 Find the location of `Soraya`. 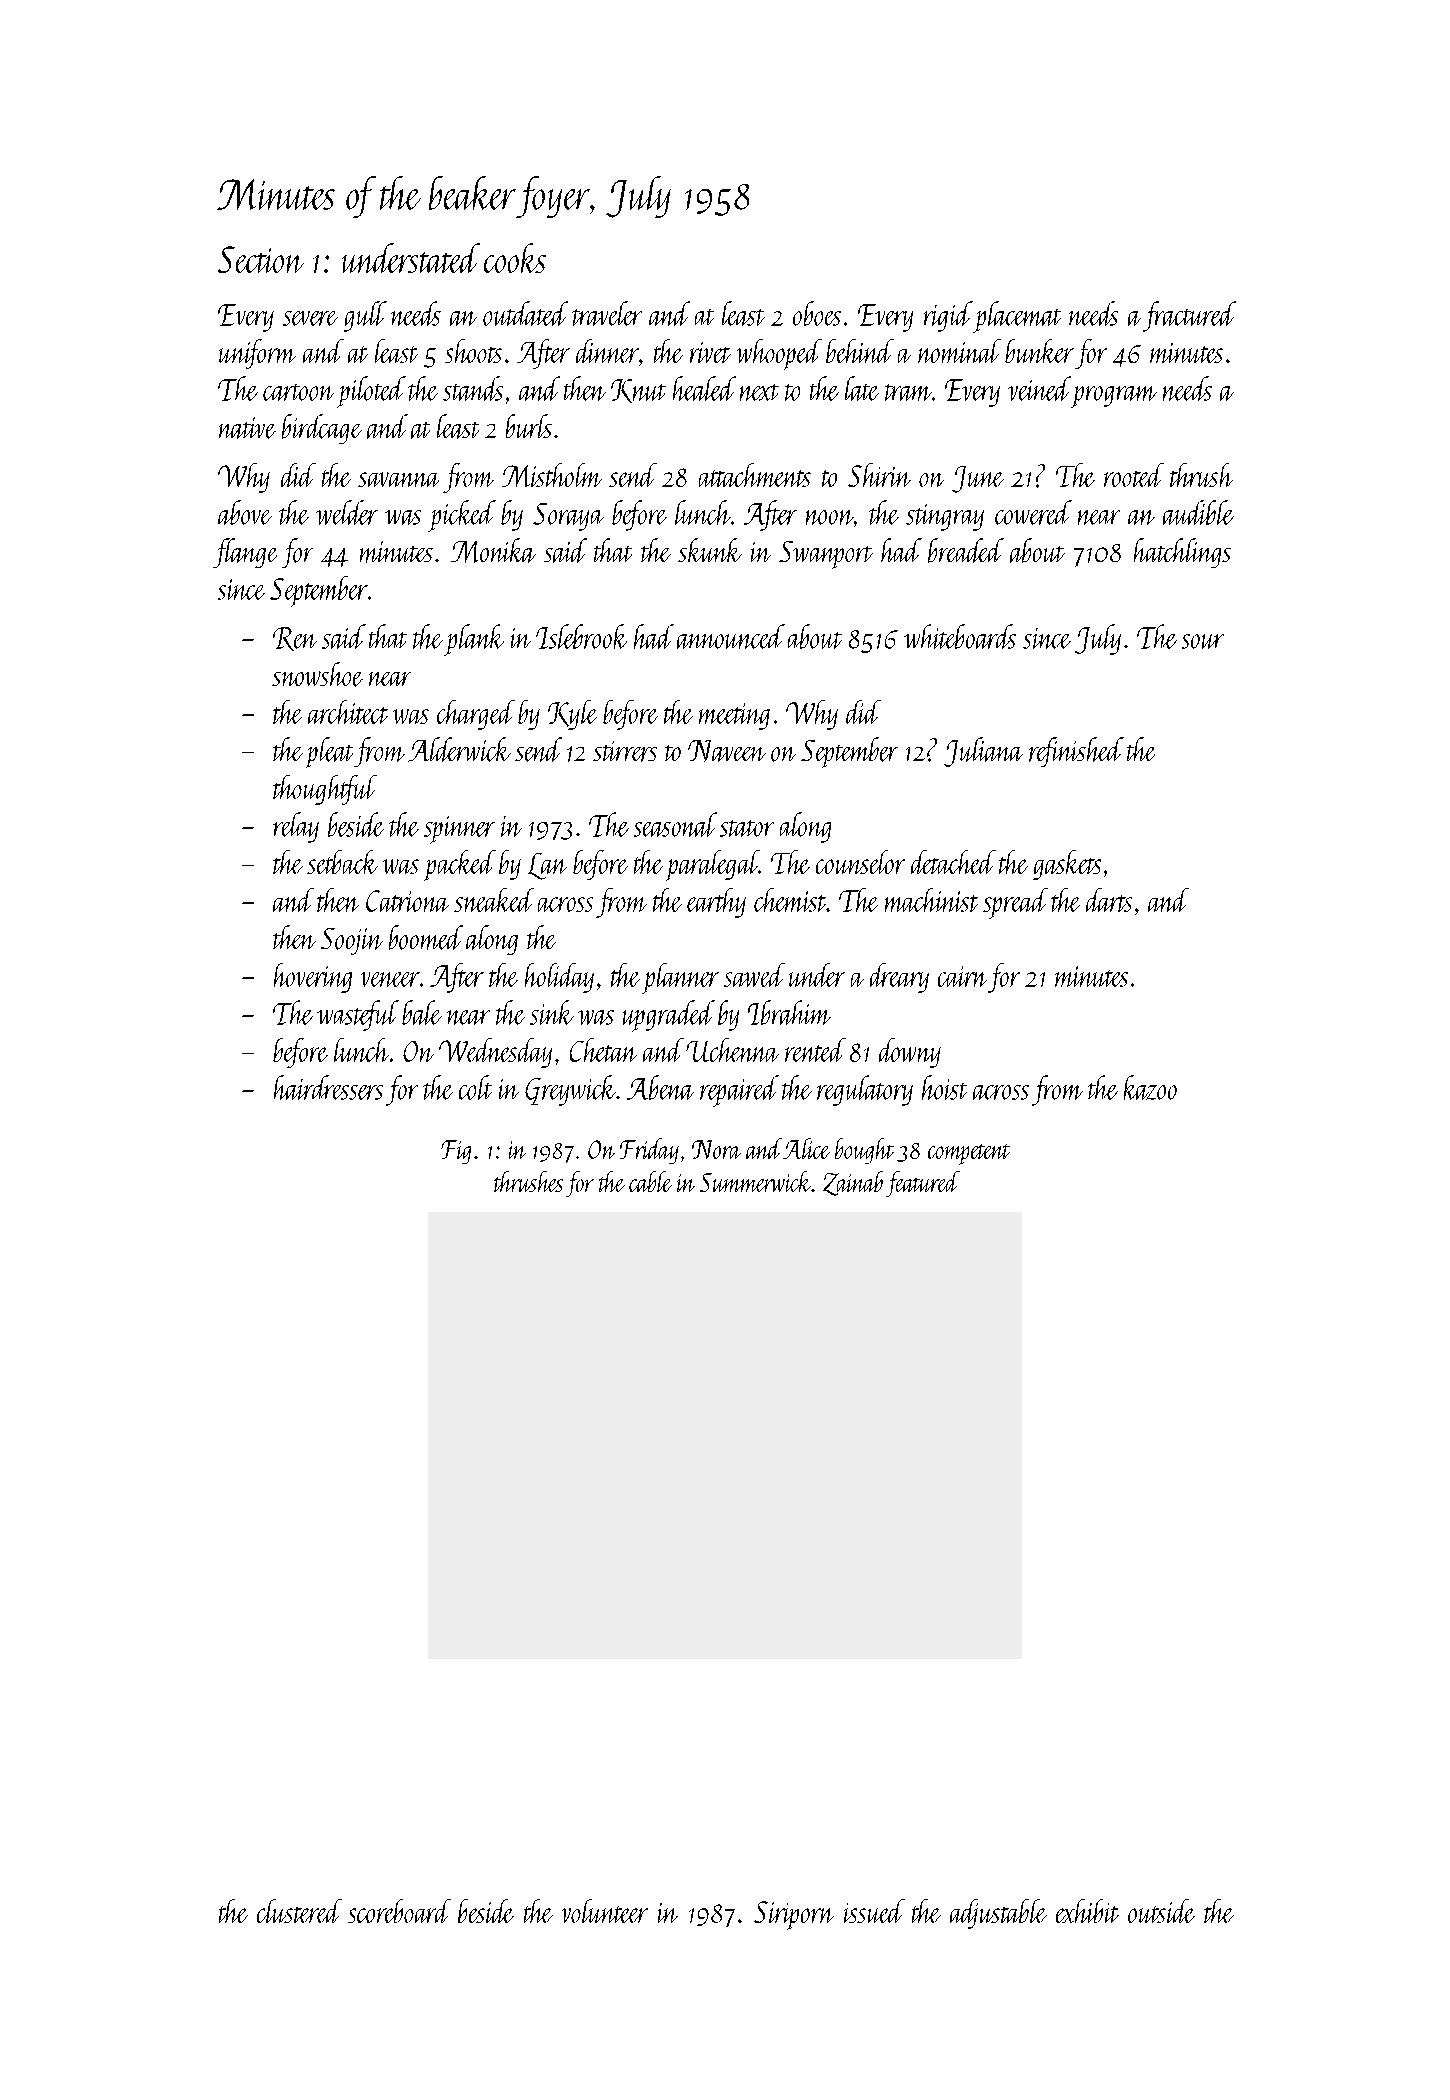

Soraya is located at coordinates (568, 517).
